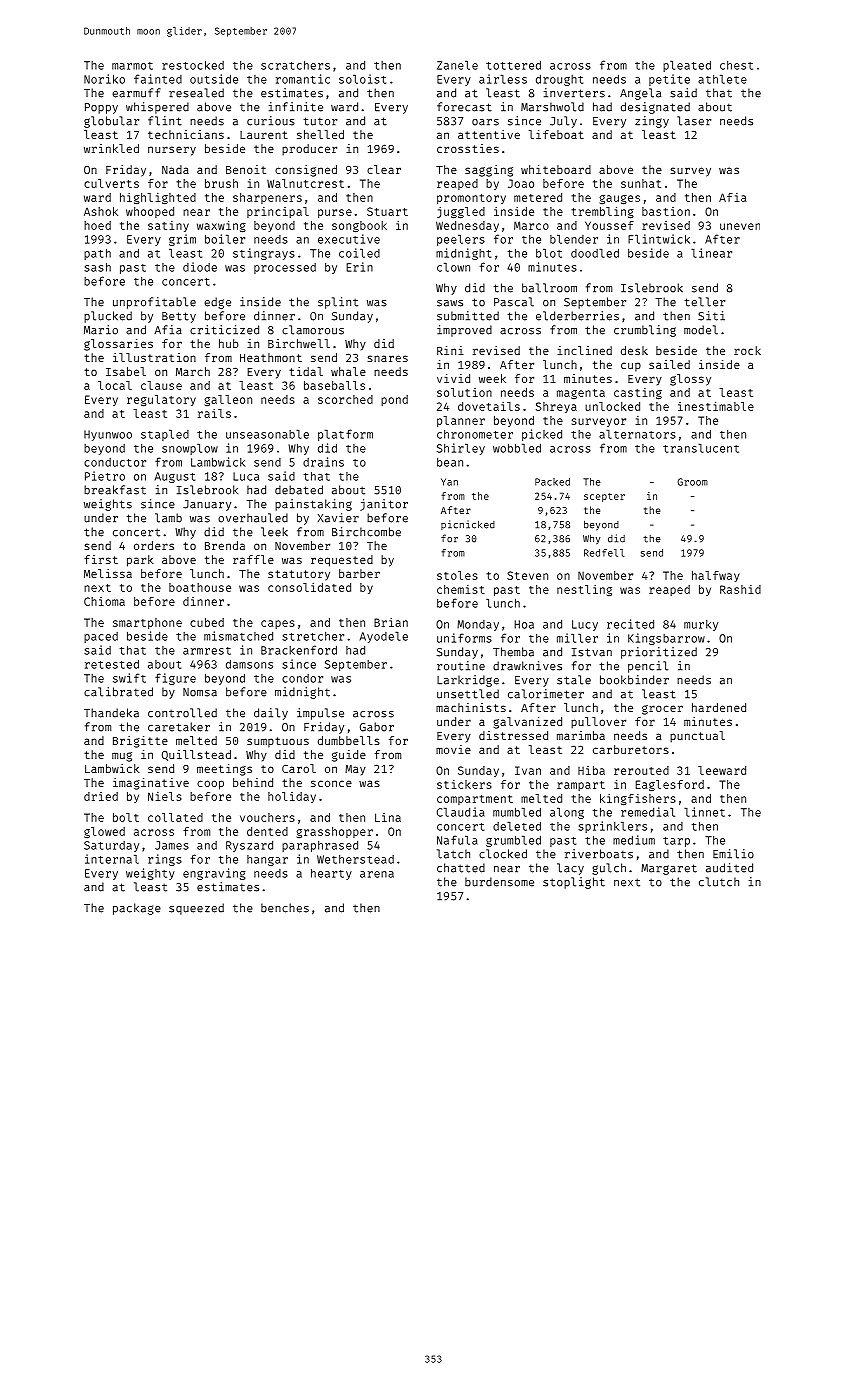 This image has width=849, height=1400. Describe the element at coordinates (101, 330) in the image. I see `Mario` at that location.
